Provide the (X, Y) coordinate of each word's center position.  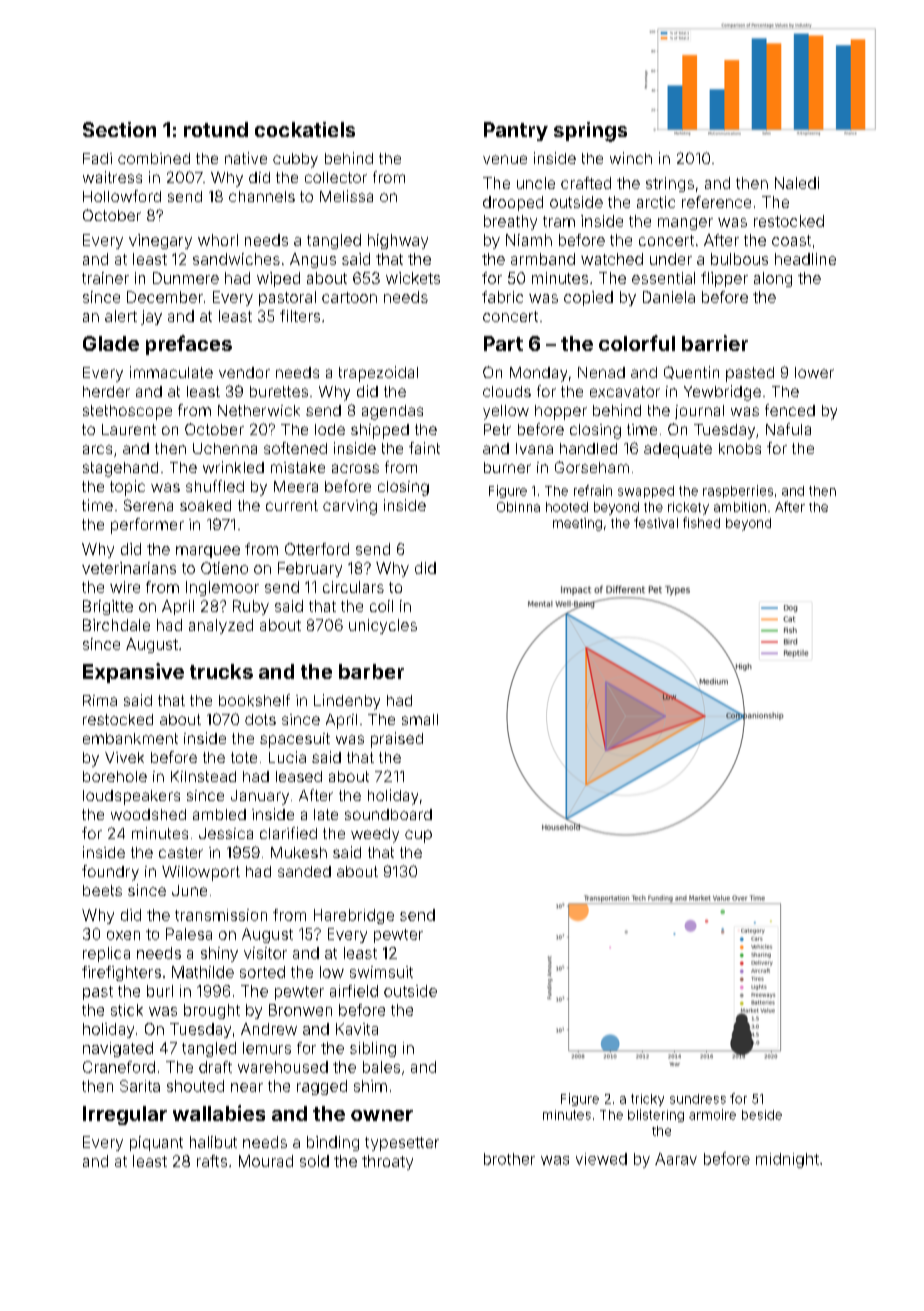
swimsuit (381, 972)
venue (505, 159)
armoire (712, 1114)
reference (716, 202)
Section (119, 129)
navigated (118, 1049)
